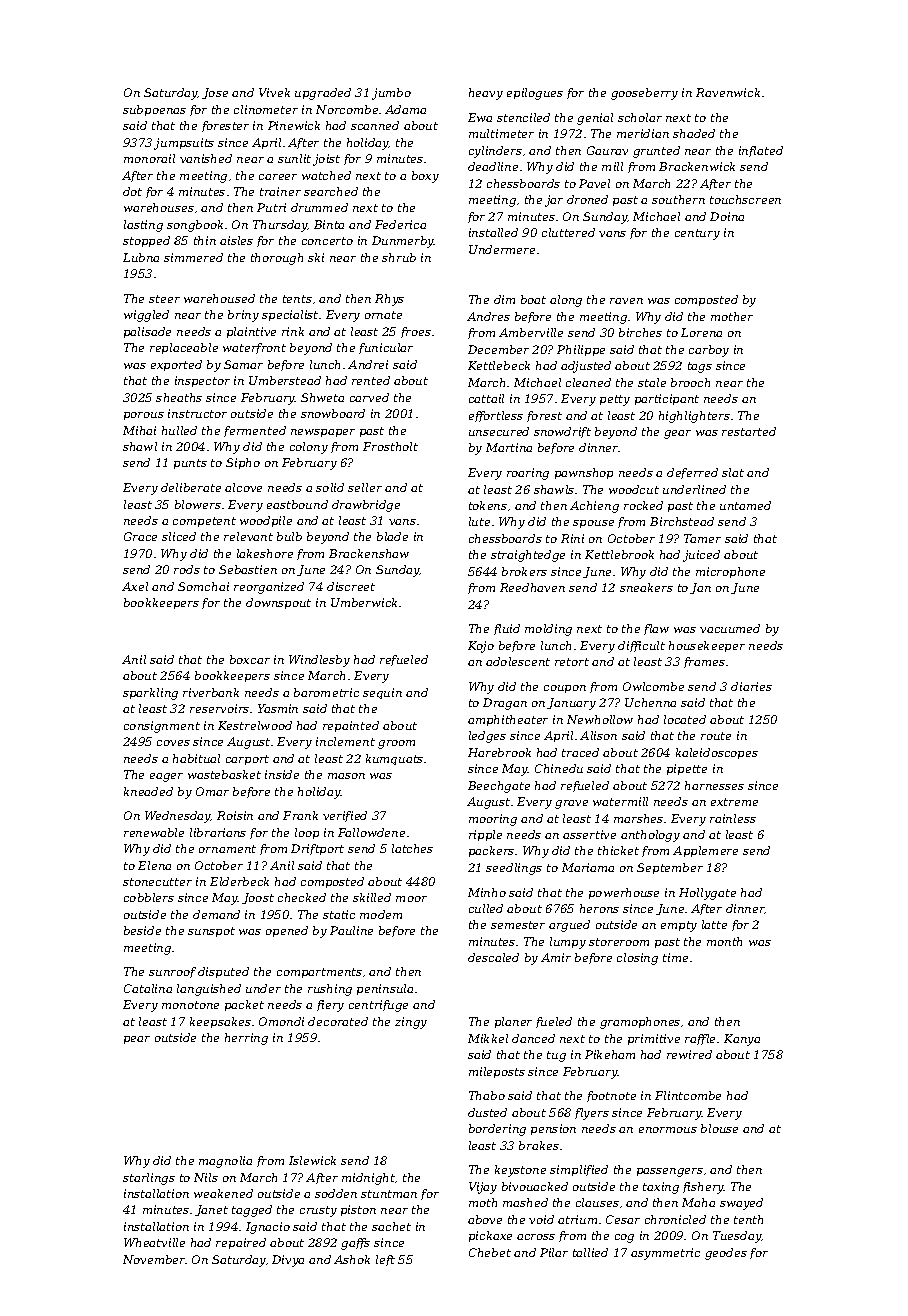  Describe the element at coordinates (271, 207) in the screenshot. I see `Putri` at that location.
